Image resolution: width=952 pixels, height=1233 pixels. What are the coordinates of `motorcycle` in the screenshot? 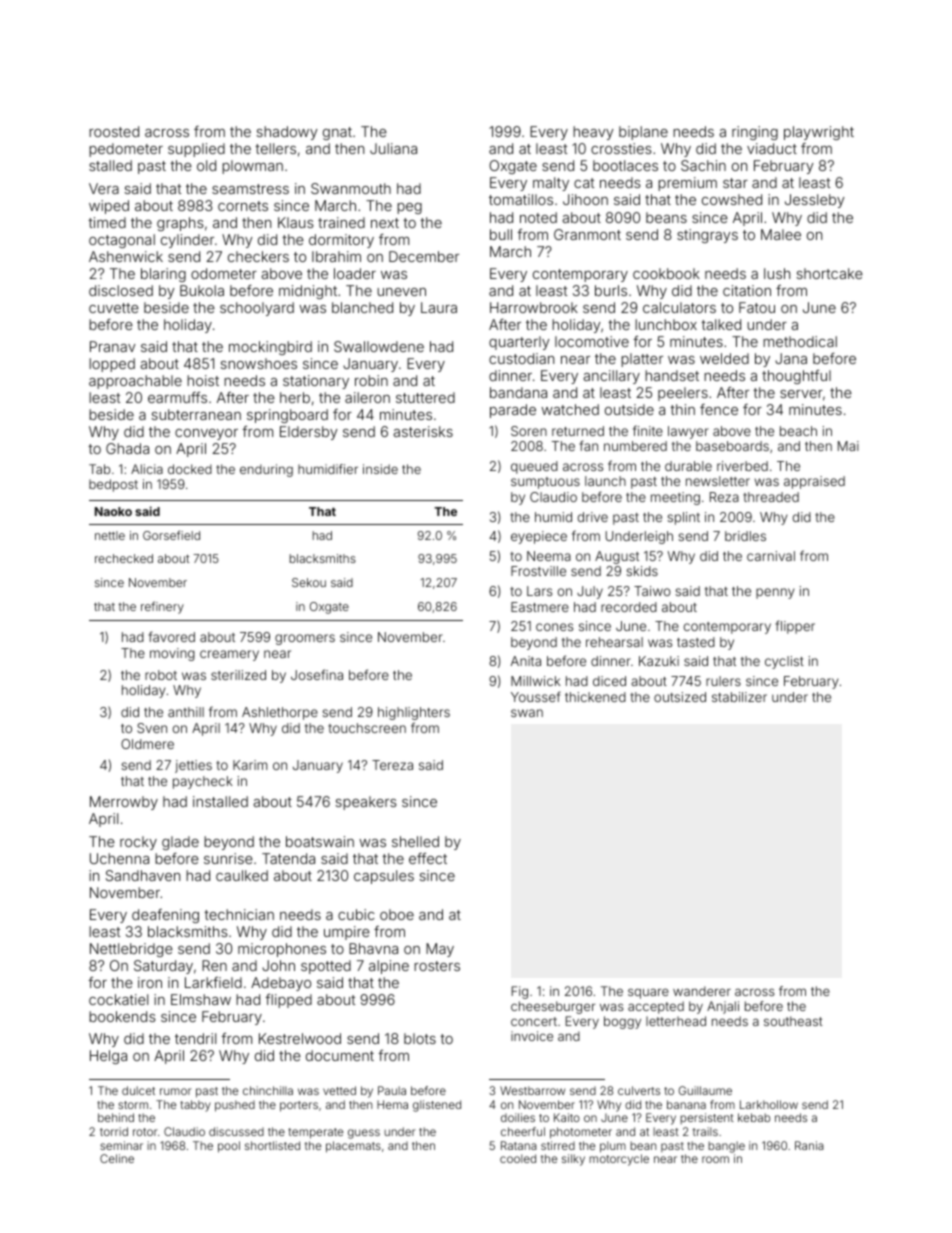 It's located at (619, 1160).
